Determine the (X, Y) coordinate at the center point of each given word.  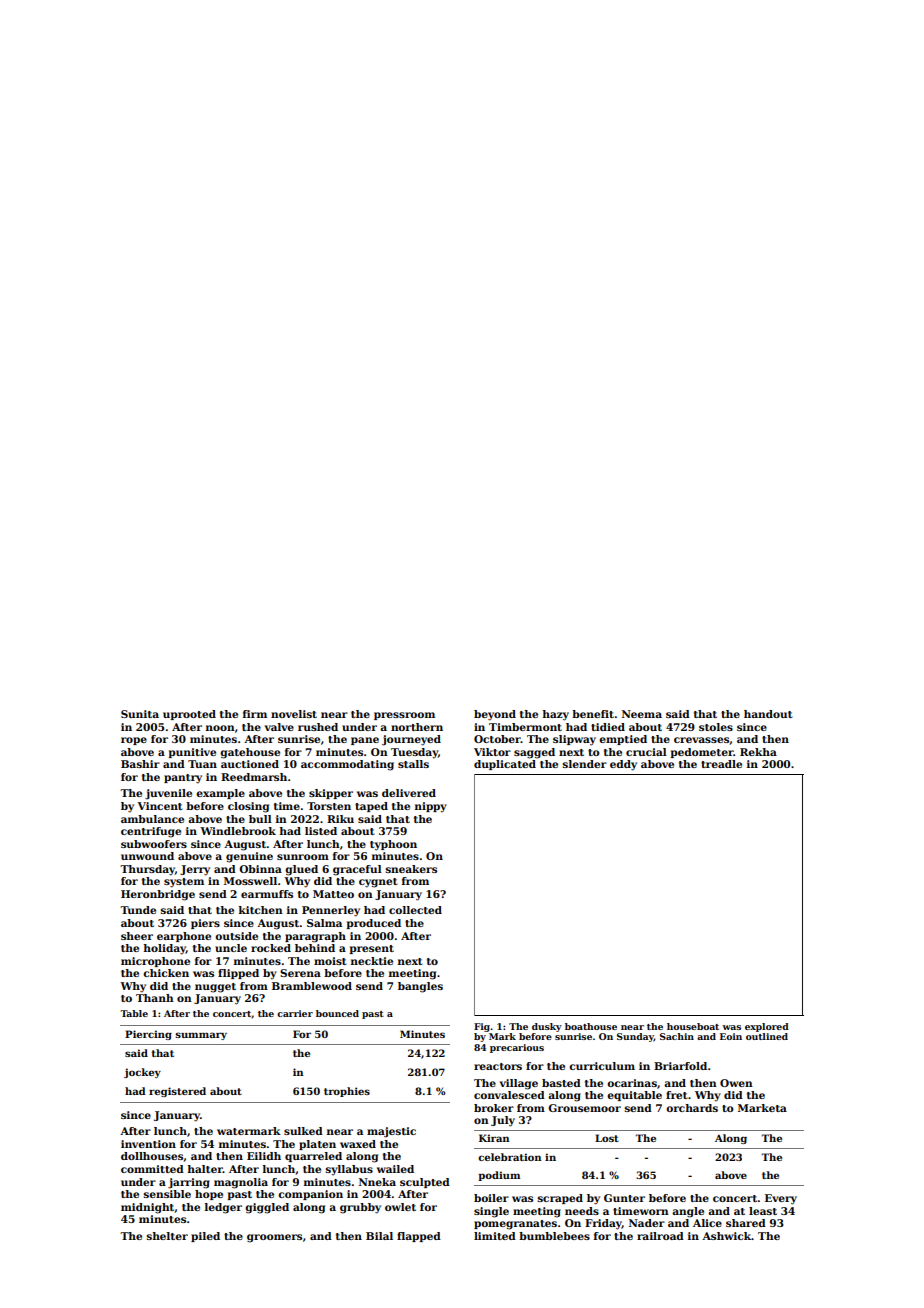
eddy (623, 765)
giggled (267, 1208)
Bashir (140, 764)
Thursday (147, 870)
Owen (736, 1083)
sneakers (411, 869)
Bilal (379, 1236)
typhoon (393, 845)
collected (415, 910)
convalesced (509, 1095)
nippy (431, 807)
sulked (303, 1131)
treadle (721, 764)
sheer (137, 936)
